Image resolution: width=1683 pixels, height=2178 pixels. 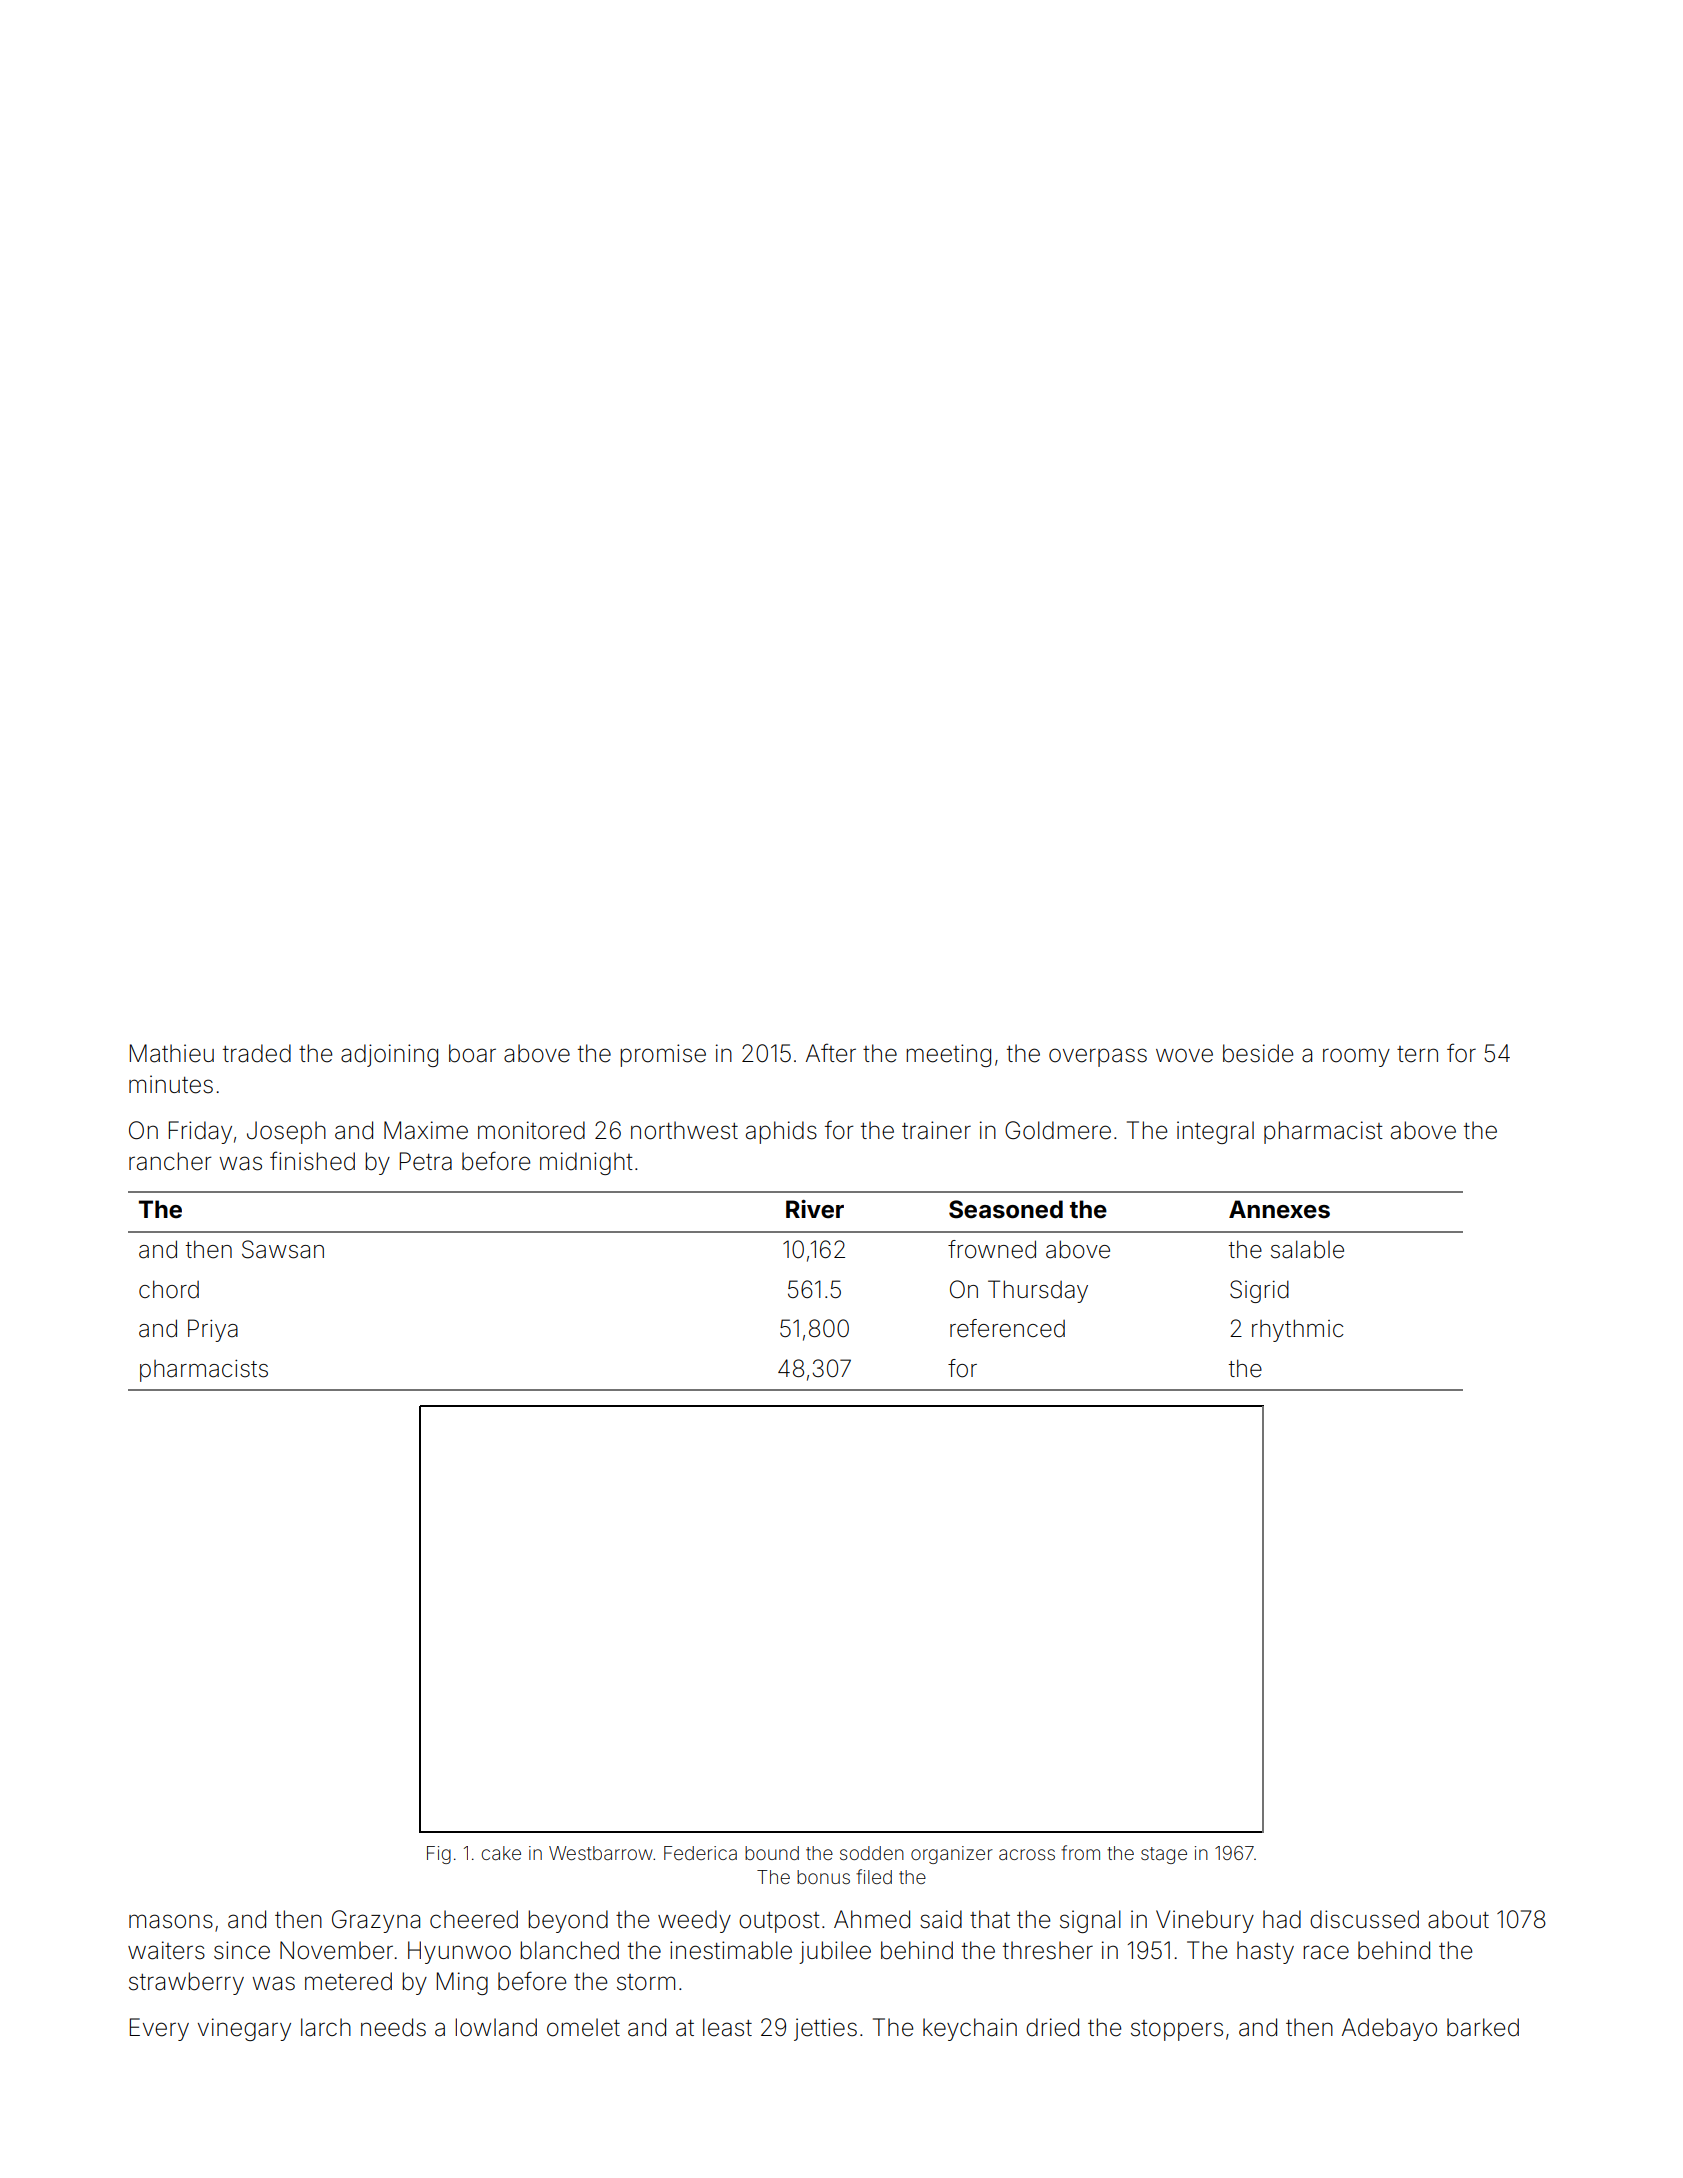 What do you see at coordinates (213, 1330) in the screenshot?
I see `Priya` at bounding box center [213, 1330].
